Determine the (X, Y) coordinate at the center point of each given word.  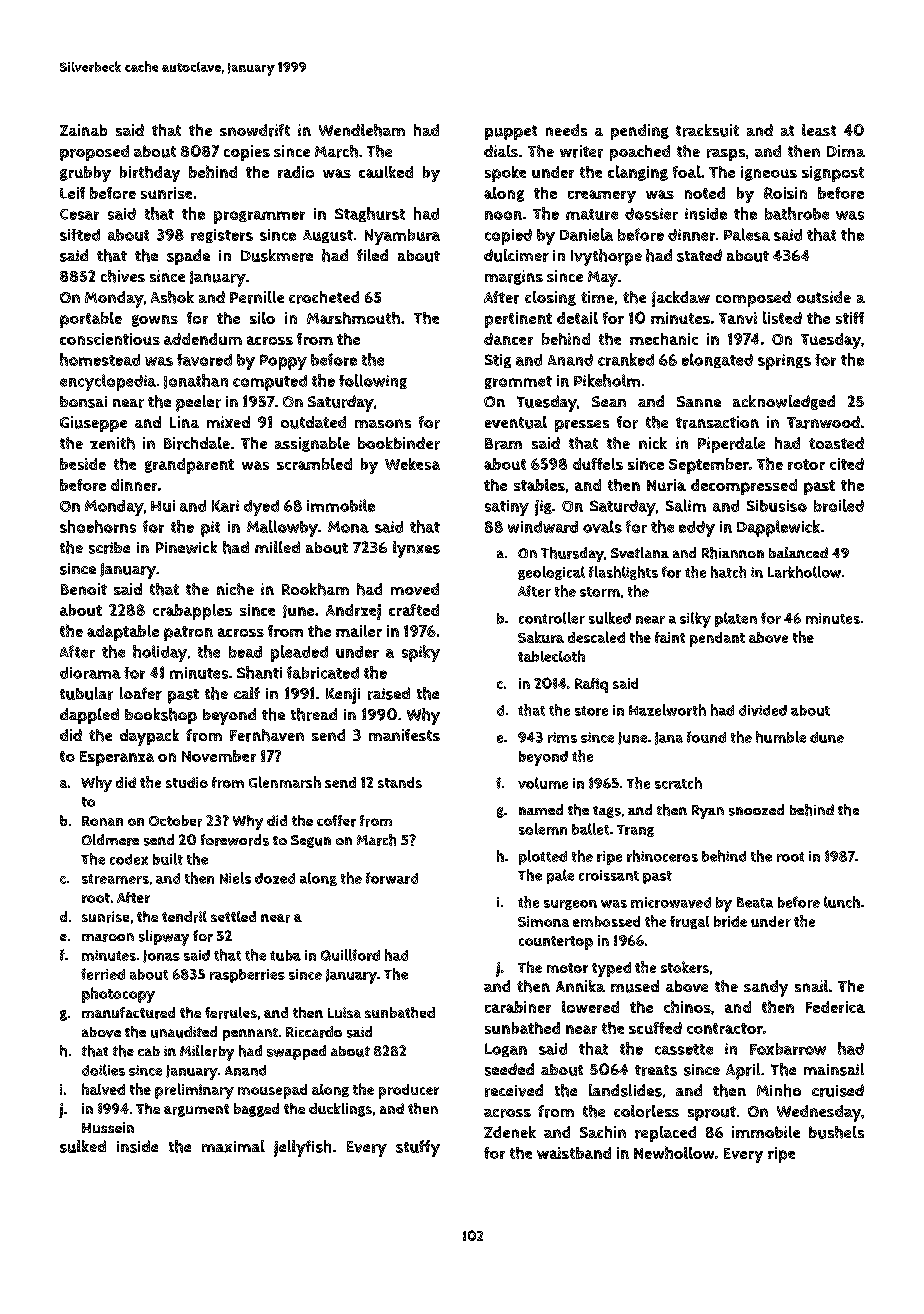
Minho (779, 1090)
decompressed (744, 487)
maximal (233, 1146)
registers (222, 236)
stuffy (418, 1148)
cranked (626, 359)
